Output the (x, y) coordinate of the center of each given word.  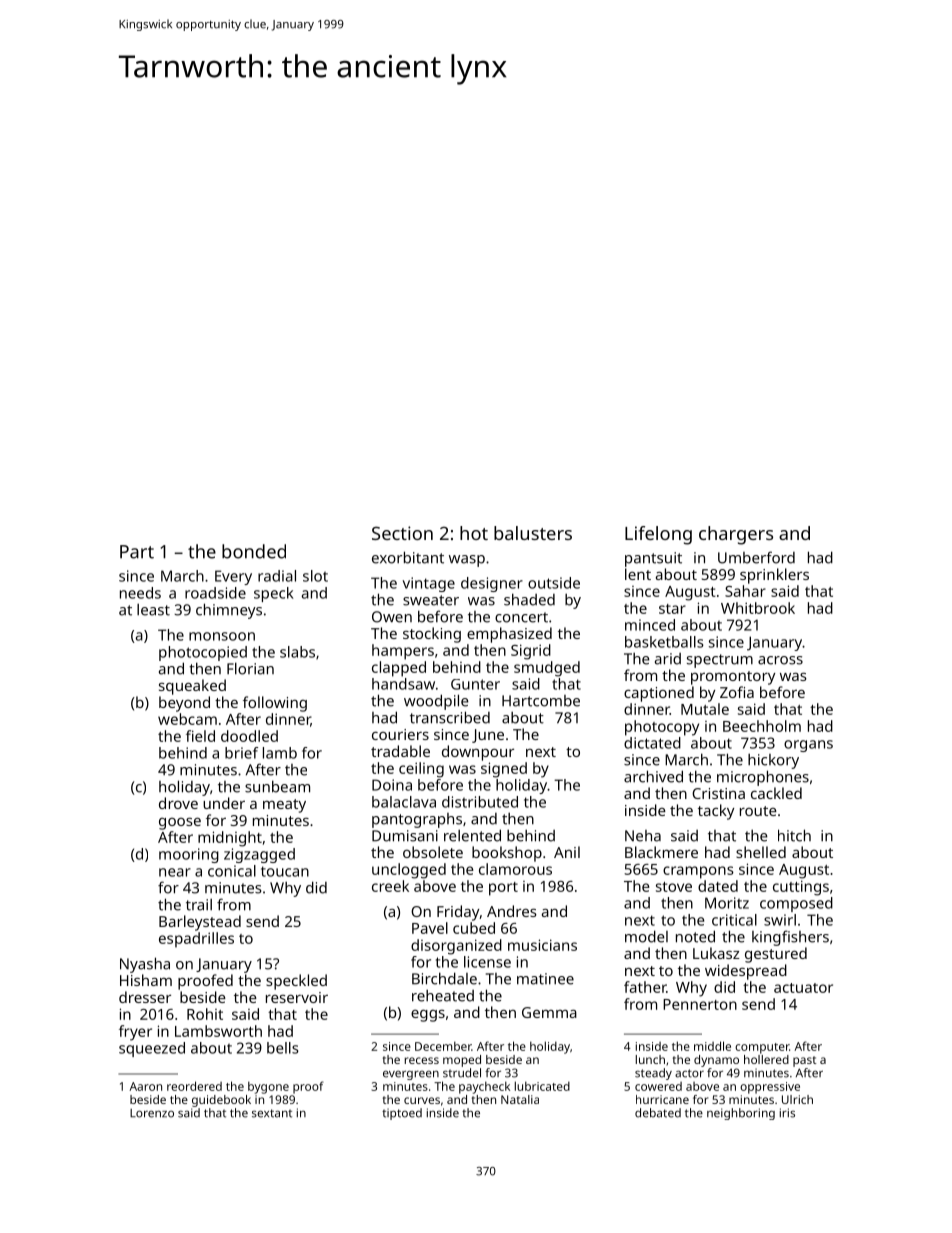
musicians (542, 945)
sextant (272, 1113)
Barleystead (200, 923)
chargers (736, 535)
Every (233, 577)
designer (492, 584)
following (275, 704)
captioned (659, 694)
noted (695, 936)
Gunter (475, 684)
